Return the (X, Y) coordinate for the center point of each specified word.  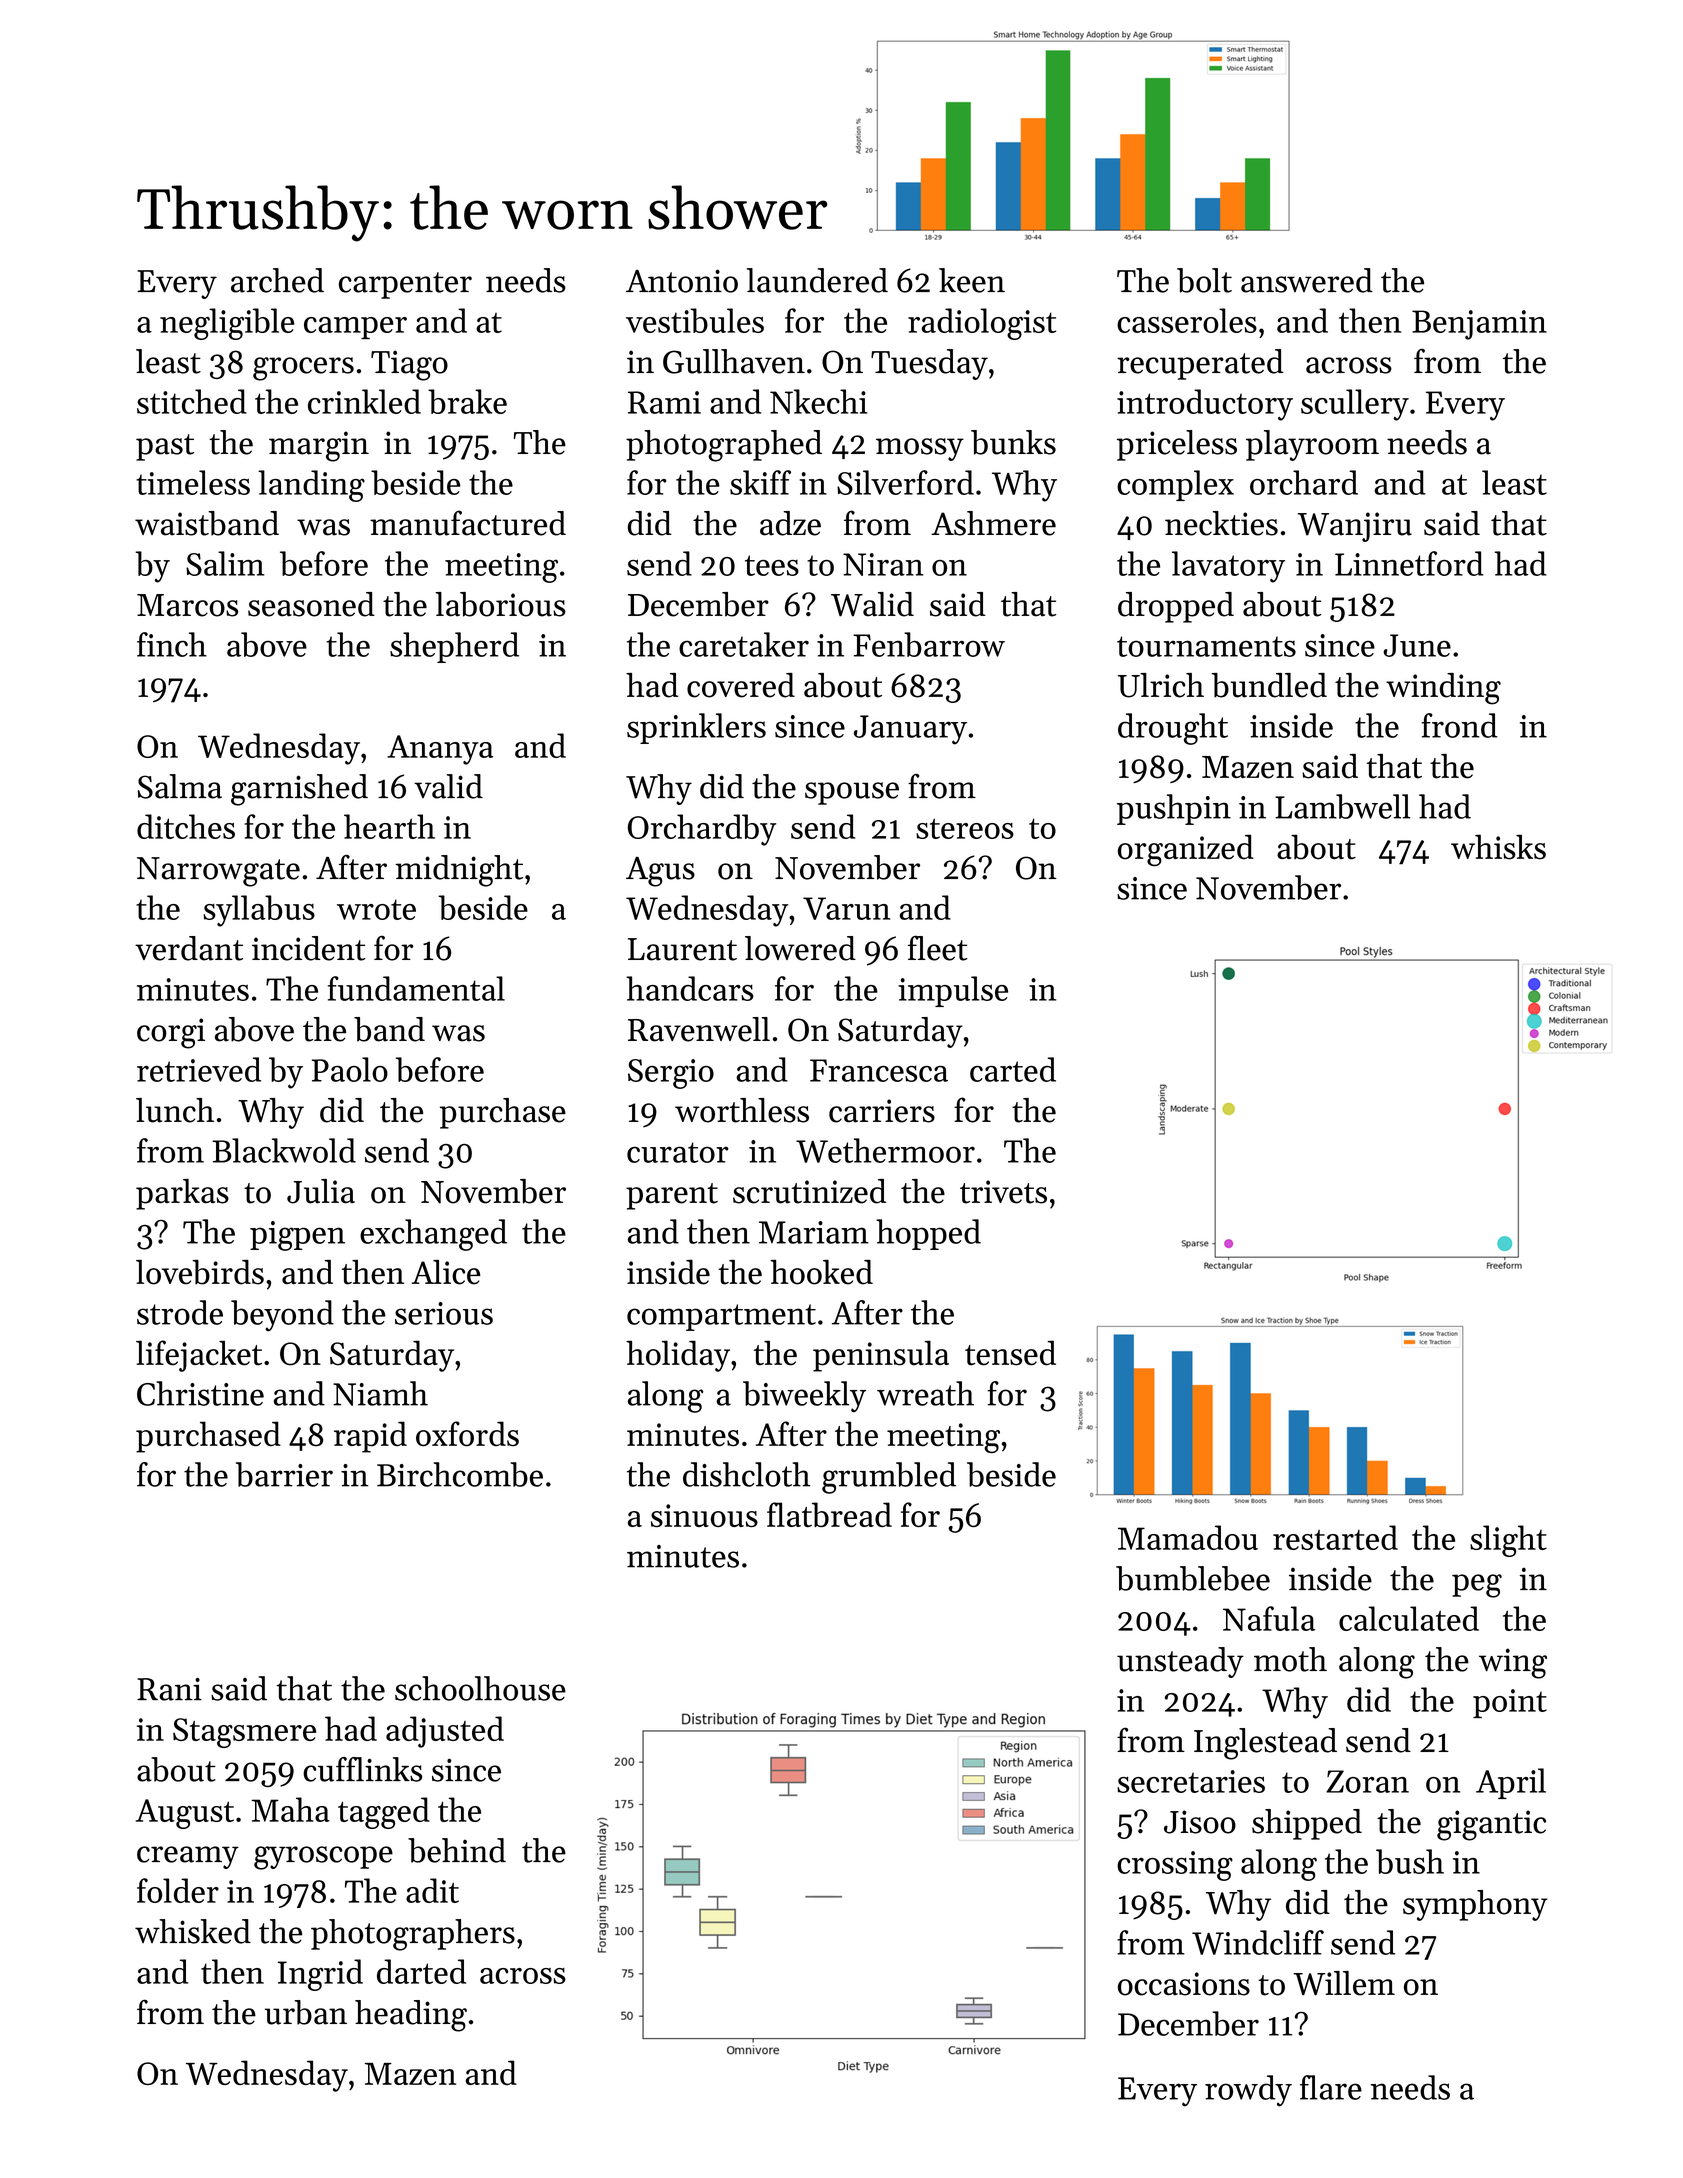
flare (1331, 2087)
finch (172, 644)
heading (411, 2016)
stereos (965, 828)
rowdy (1248, 2091)
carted (1013, 1069)
